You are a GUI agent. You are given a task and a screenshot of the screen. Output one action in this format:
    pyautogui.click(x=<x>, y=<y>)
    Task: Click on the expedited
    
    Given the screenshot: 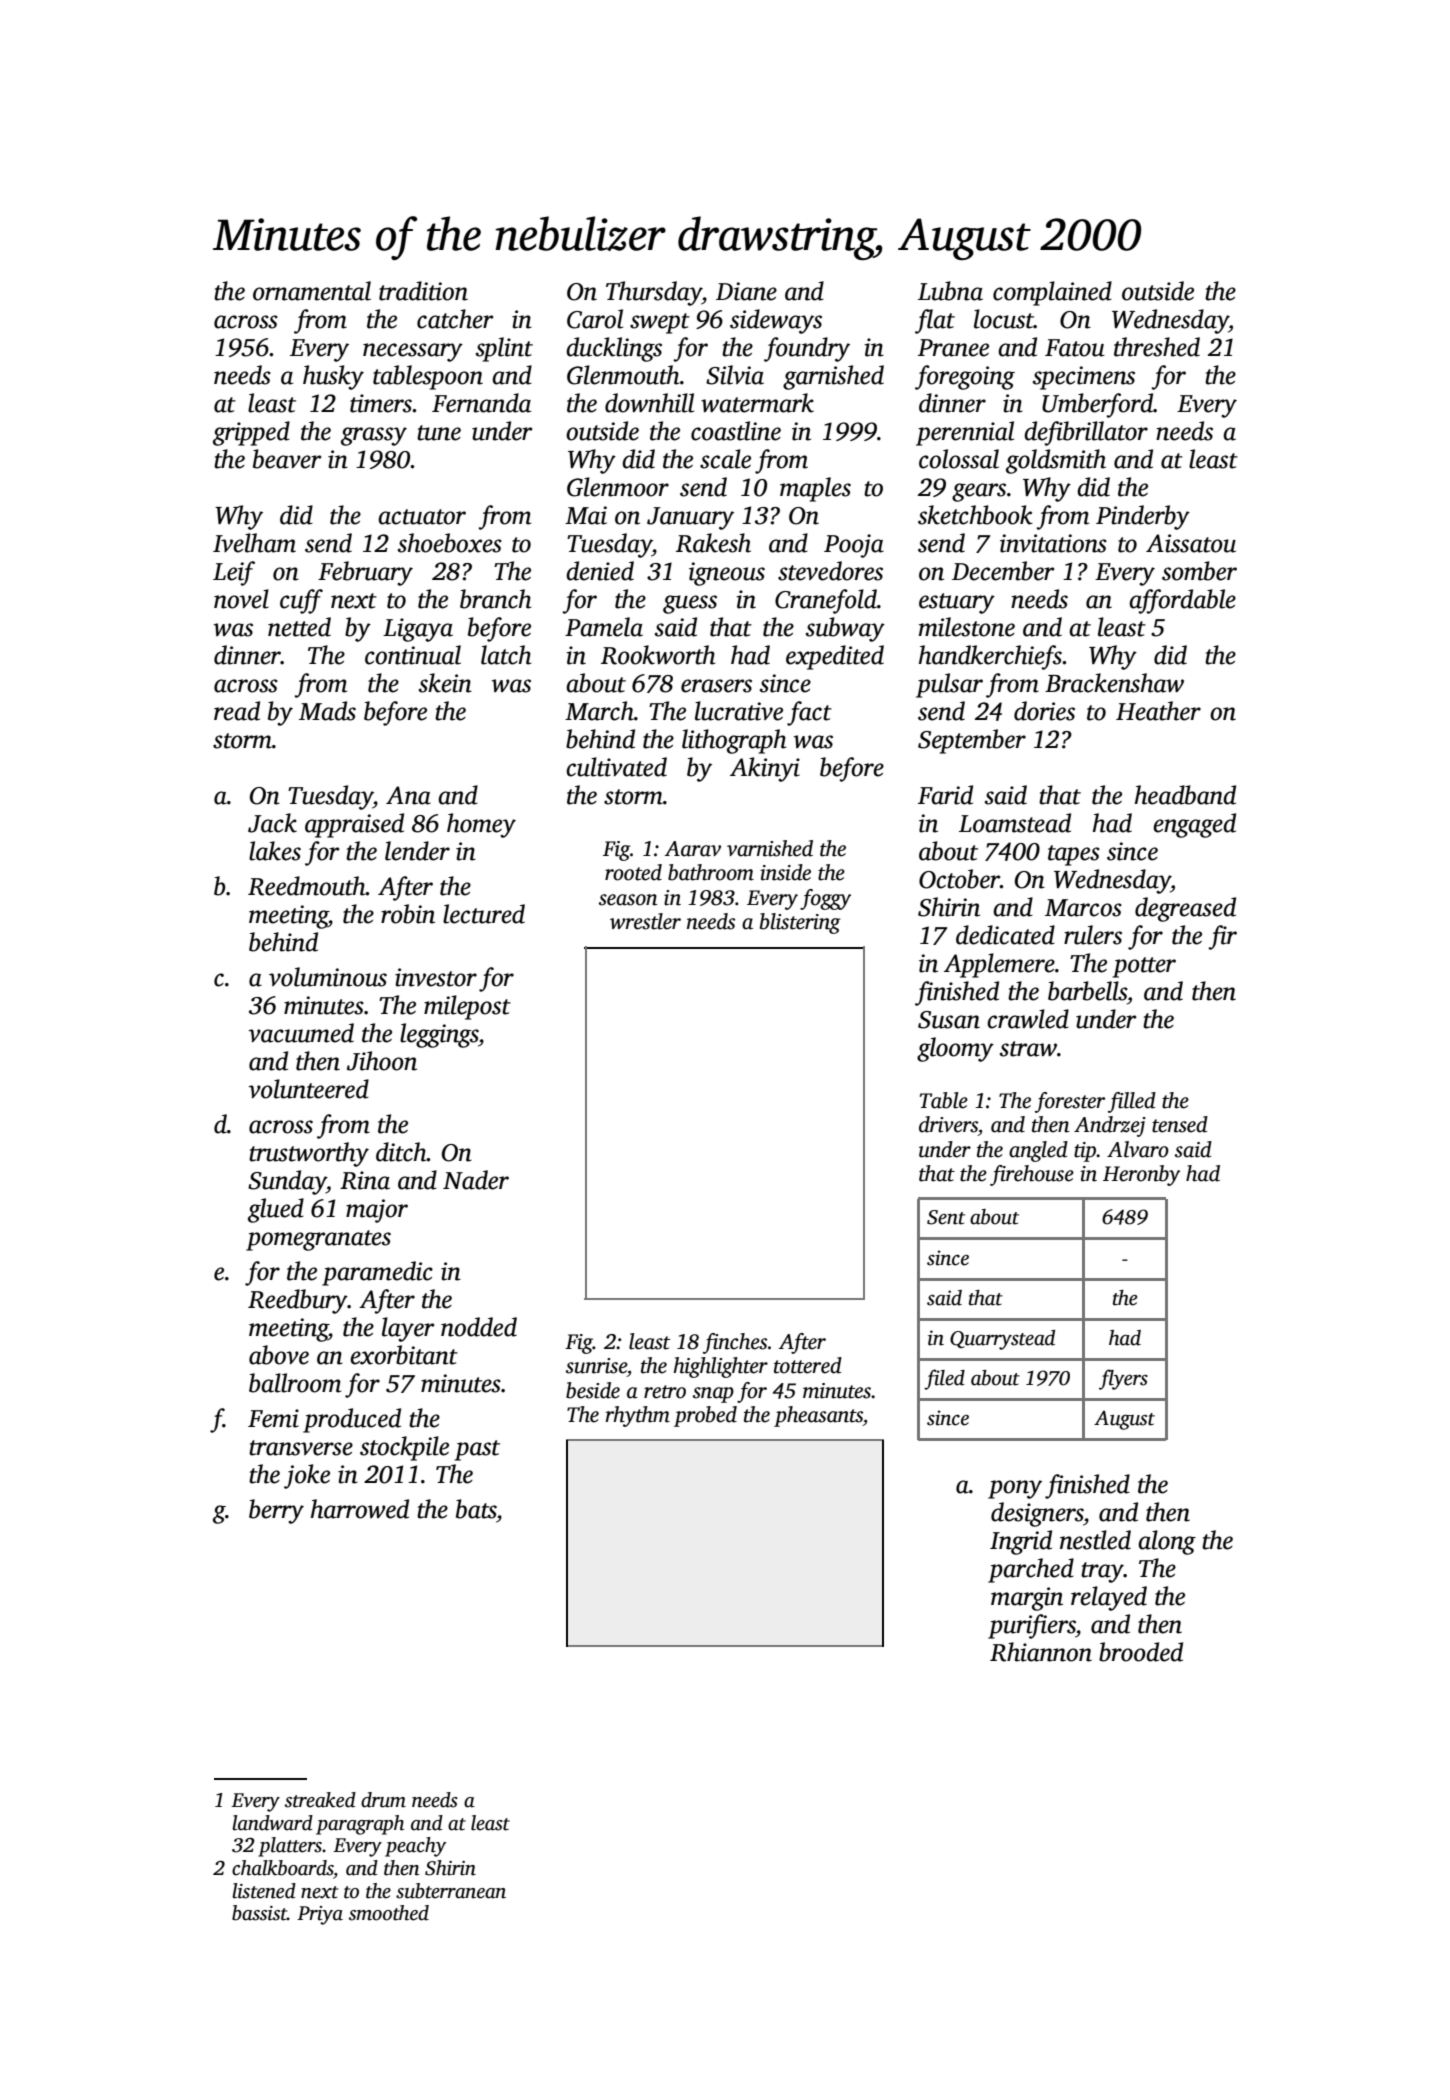 What is the action you would take?
    pyautogui.click(x=835, y=657)
